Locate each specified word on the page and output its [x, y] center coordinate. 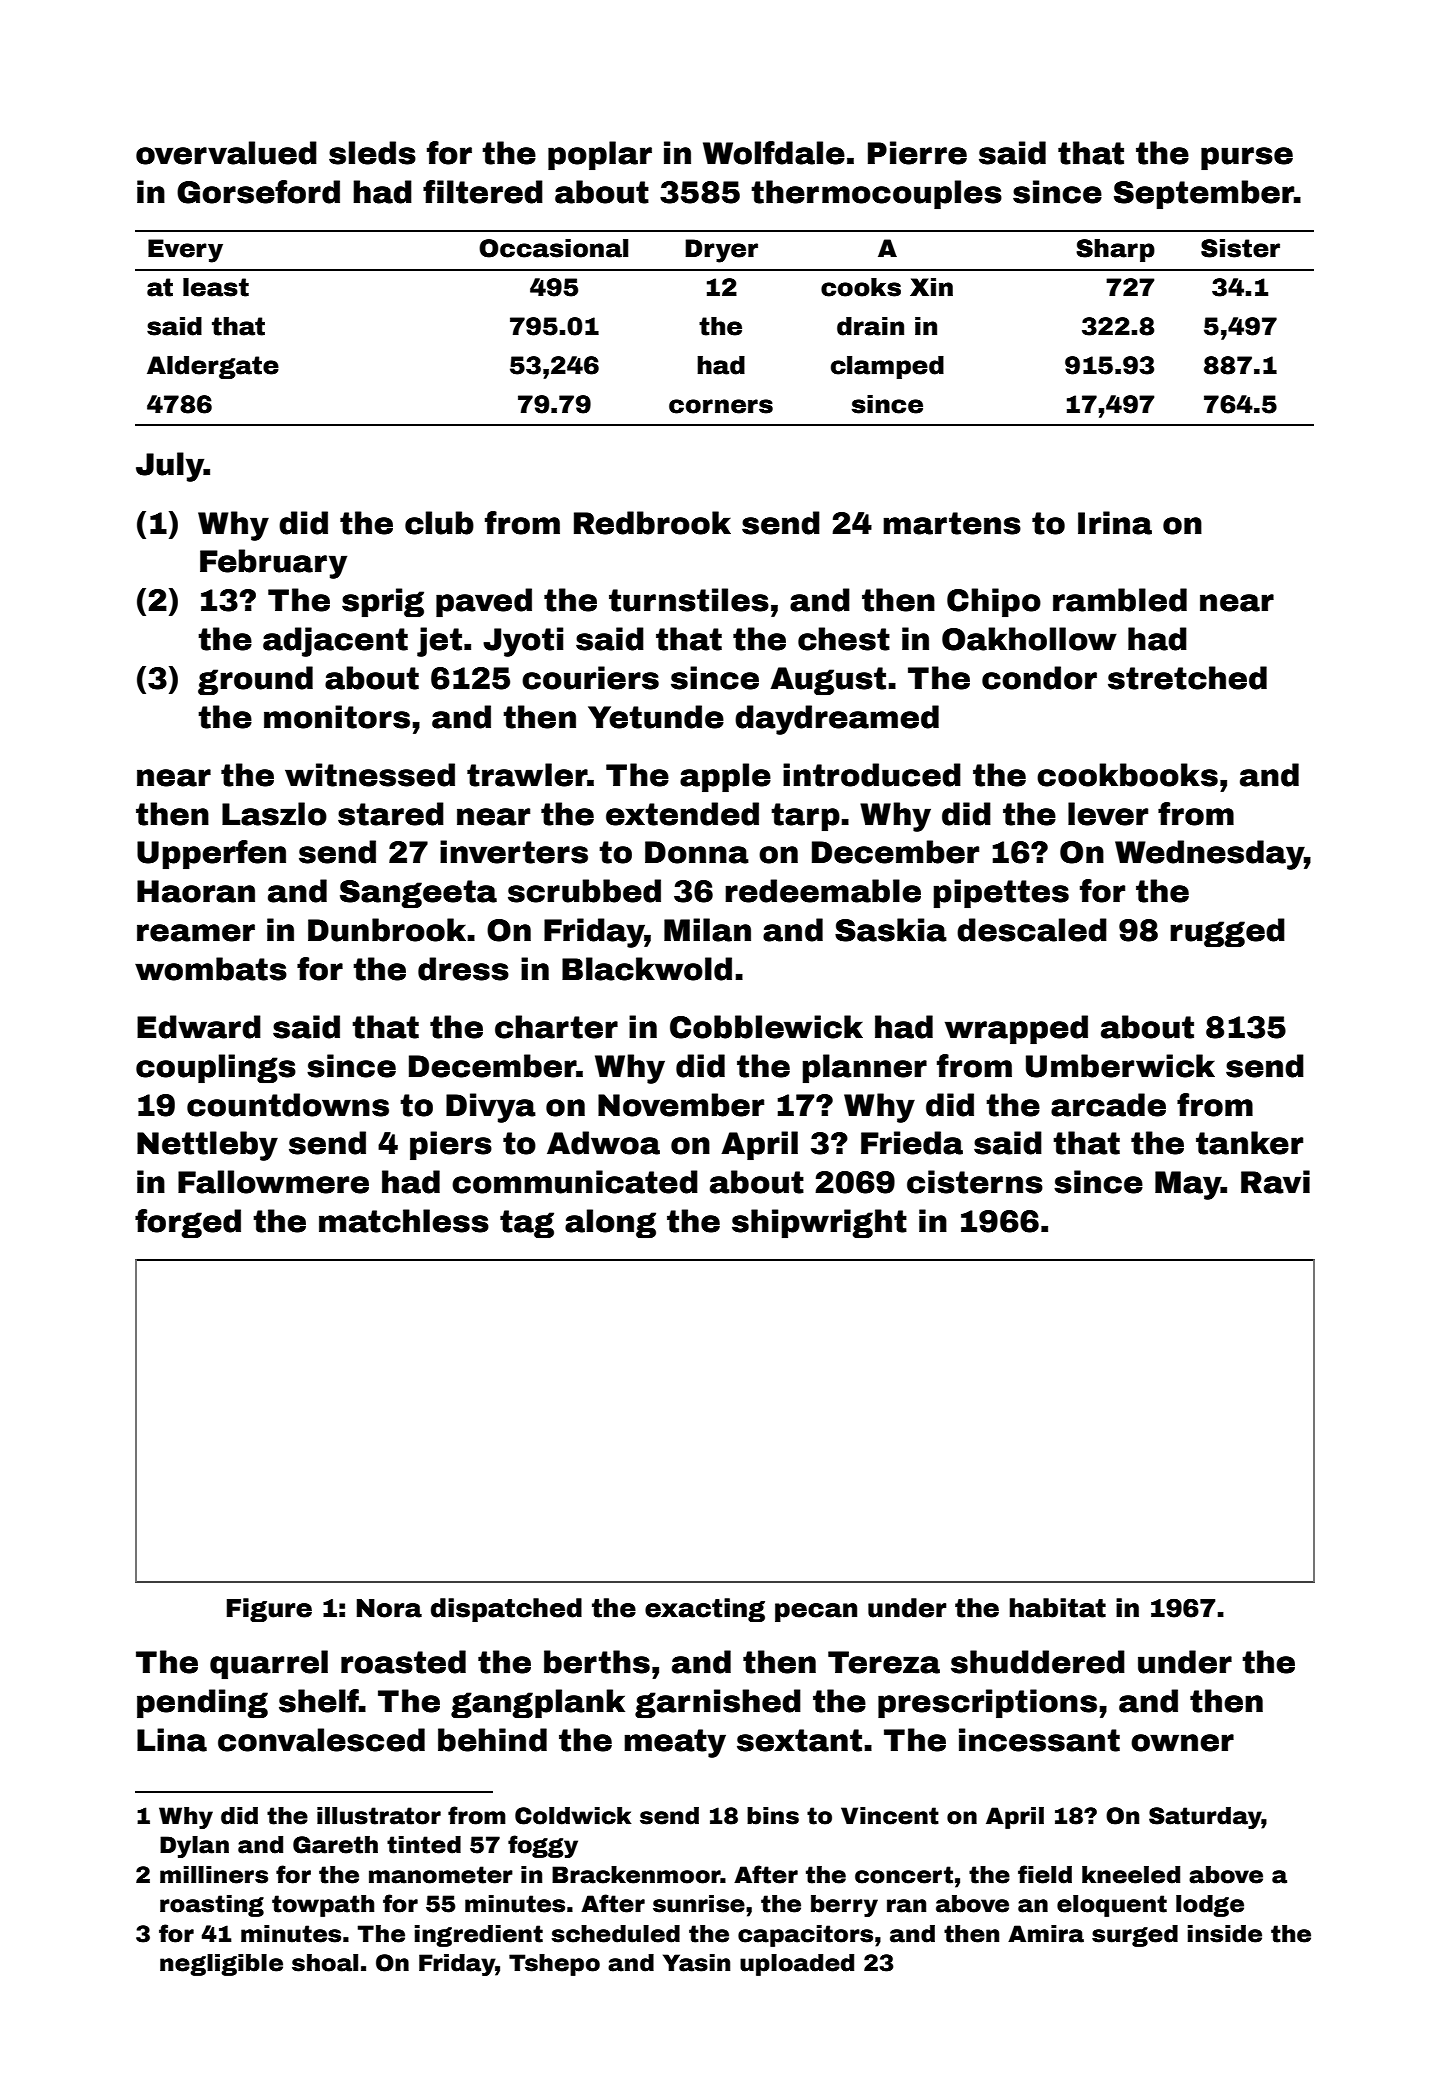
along [610, 1223]
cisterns [975, 1182]
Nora [389, 1608]
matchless [404, 1221]
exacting [705, 1610]
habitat [1057, 1608]
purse [1247, 158]
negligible [221, 1965]
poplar [600, 155]
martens [952, 523]
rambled [1120, 600]
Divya [491, 1108]
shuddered [1038, 1662]
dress [463, 969]
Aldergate [213, 367]
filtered [483, 192]
